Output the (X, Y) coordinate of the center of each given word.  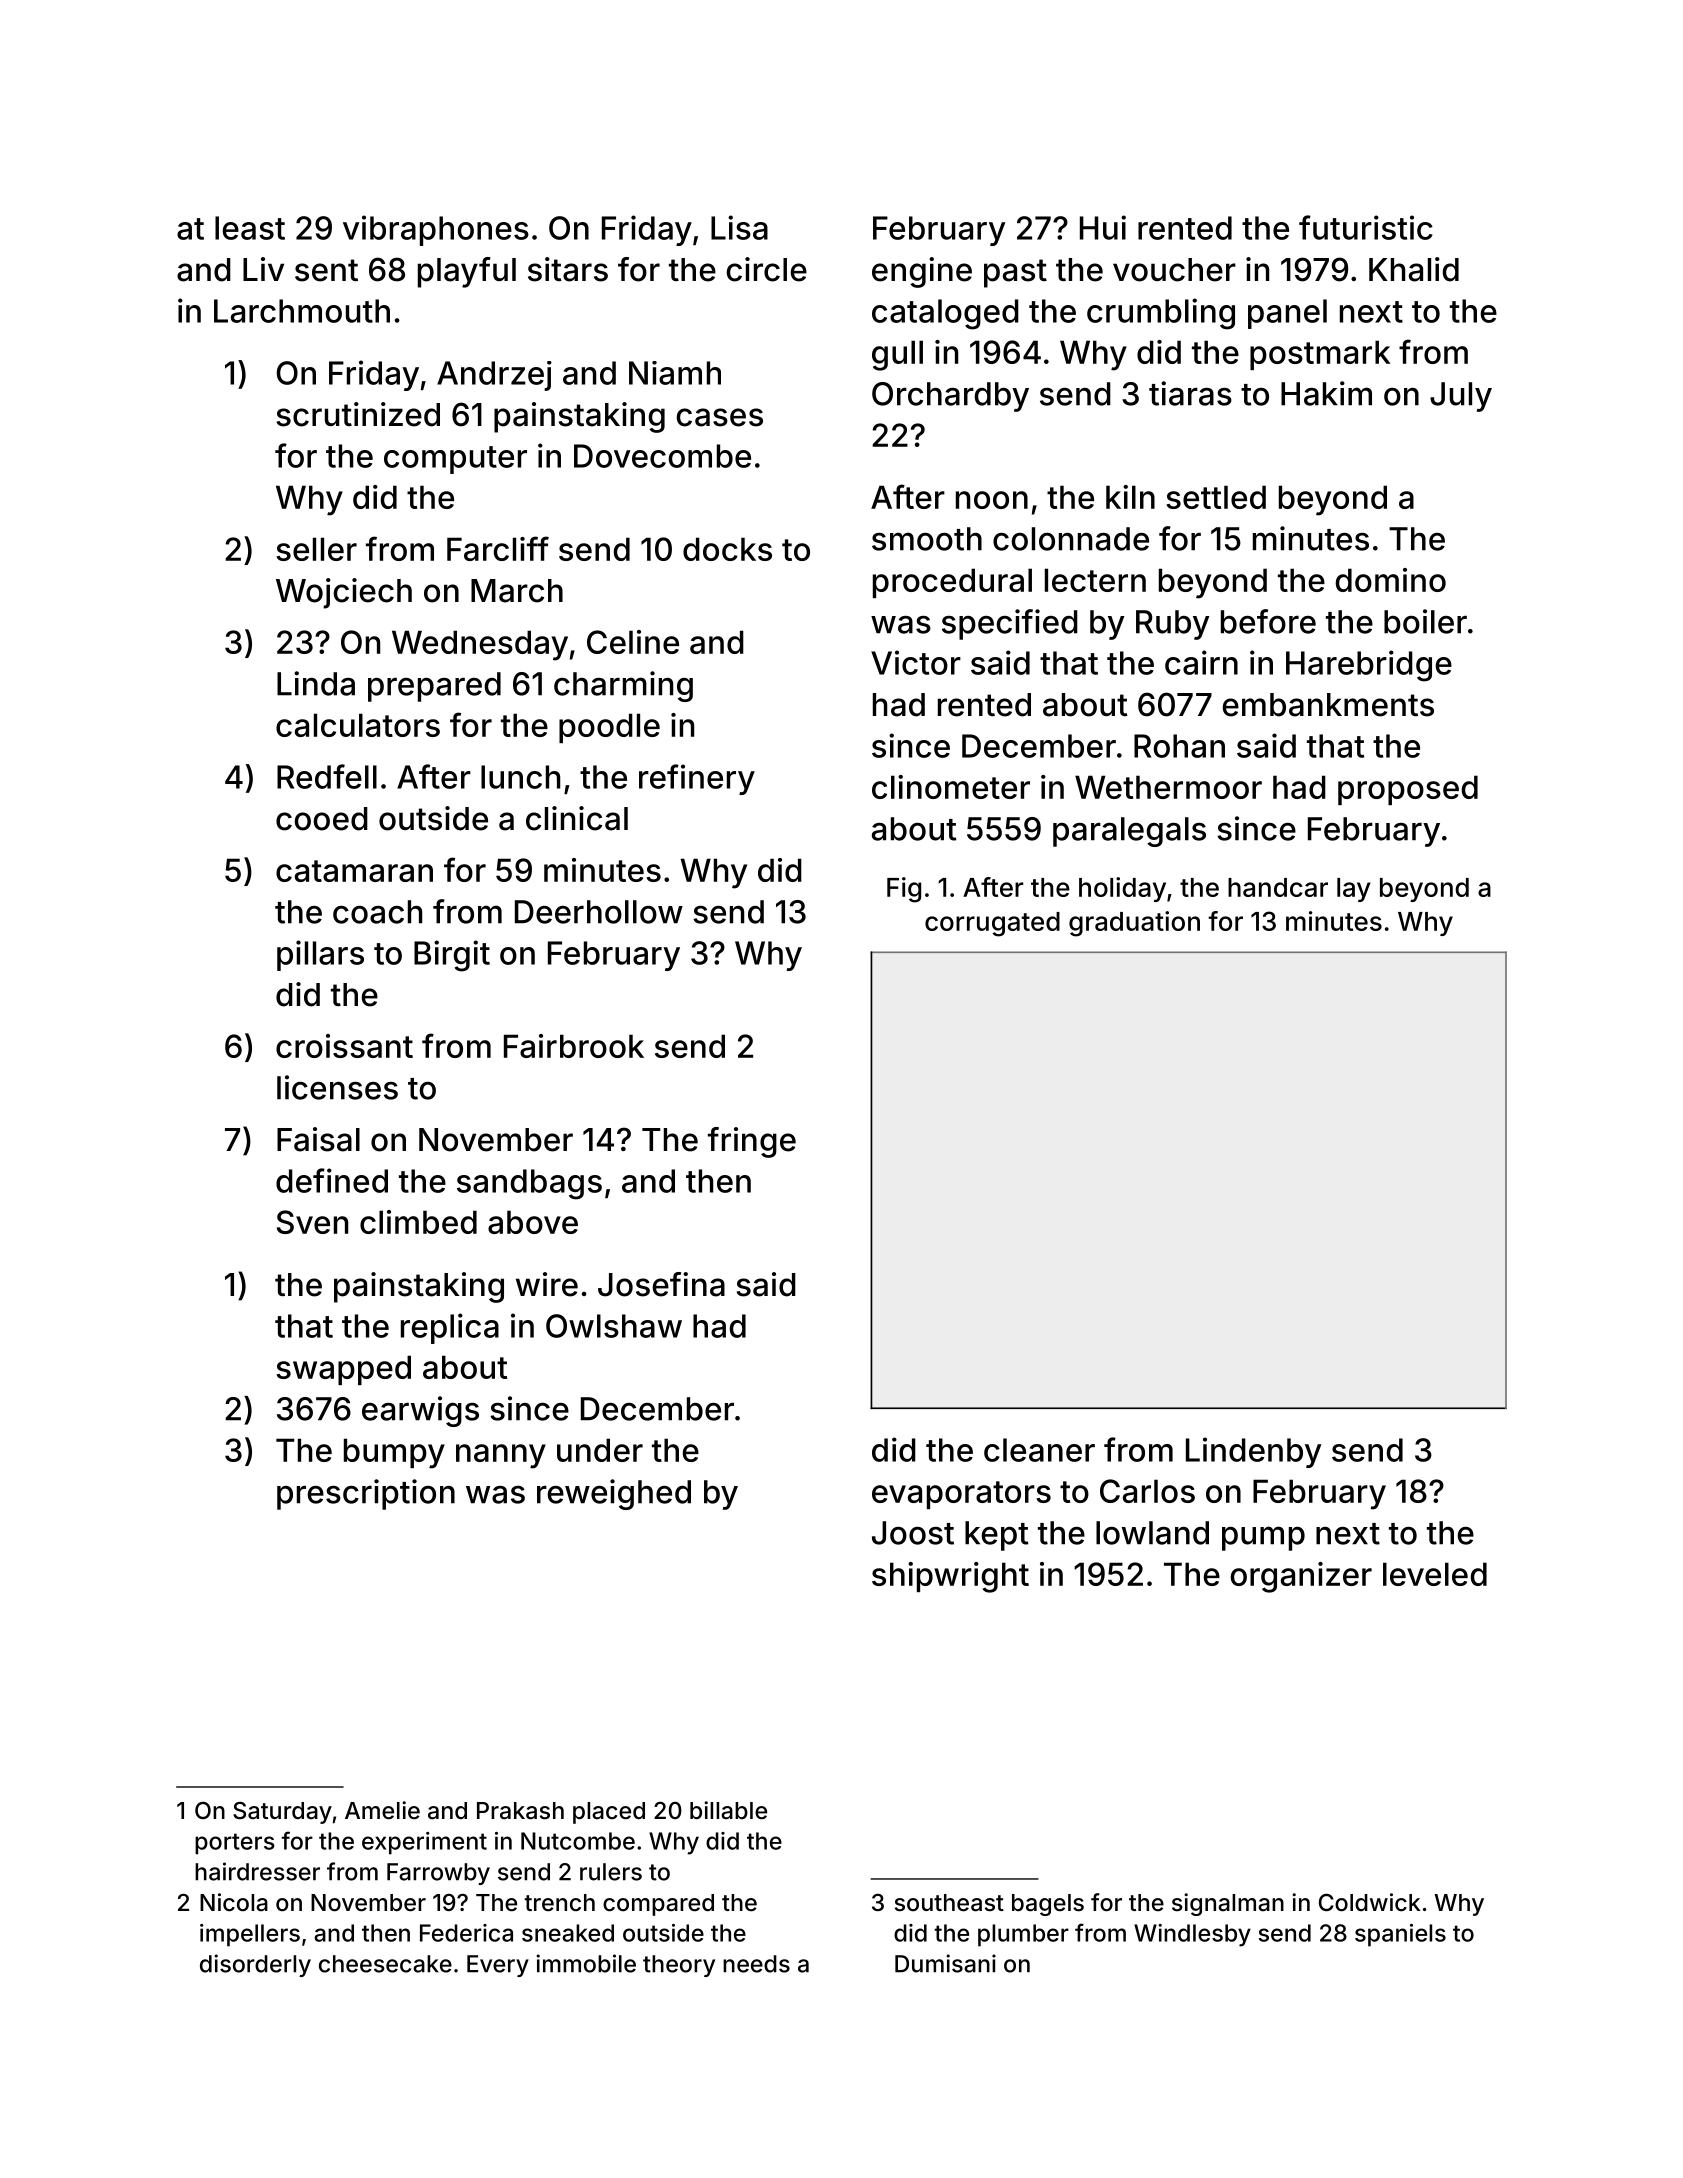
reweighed (614, 1494)
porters (235, 1844)
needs (756, 1964)
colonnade (1071, 539)
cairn (1201, 662)
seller (316, 549)
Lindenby (1254, 1452)
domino (1390, 580)
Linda (316, 683)
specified (1010, 624)
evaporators (961, 1495)
